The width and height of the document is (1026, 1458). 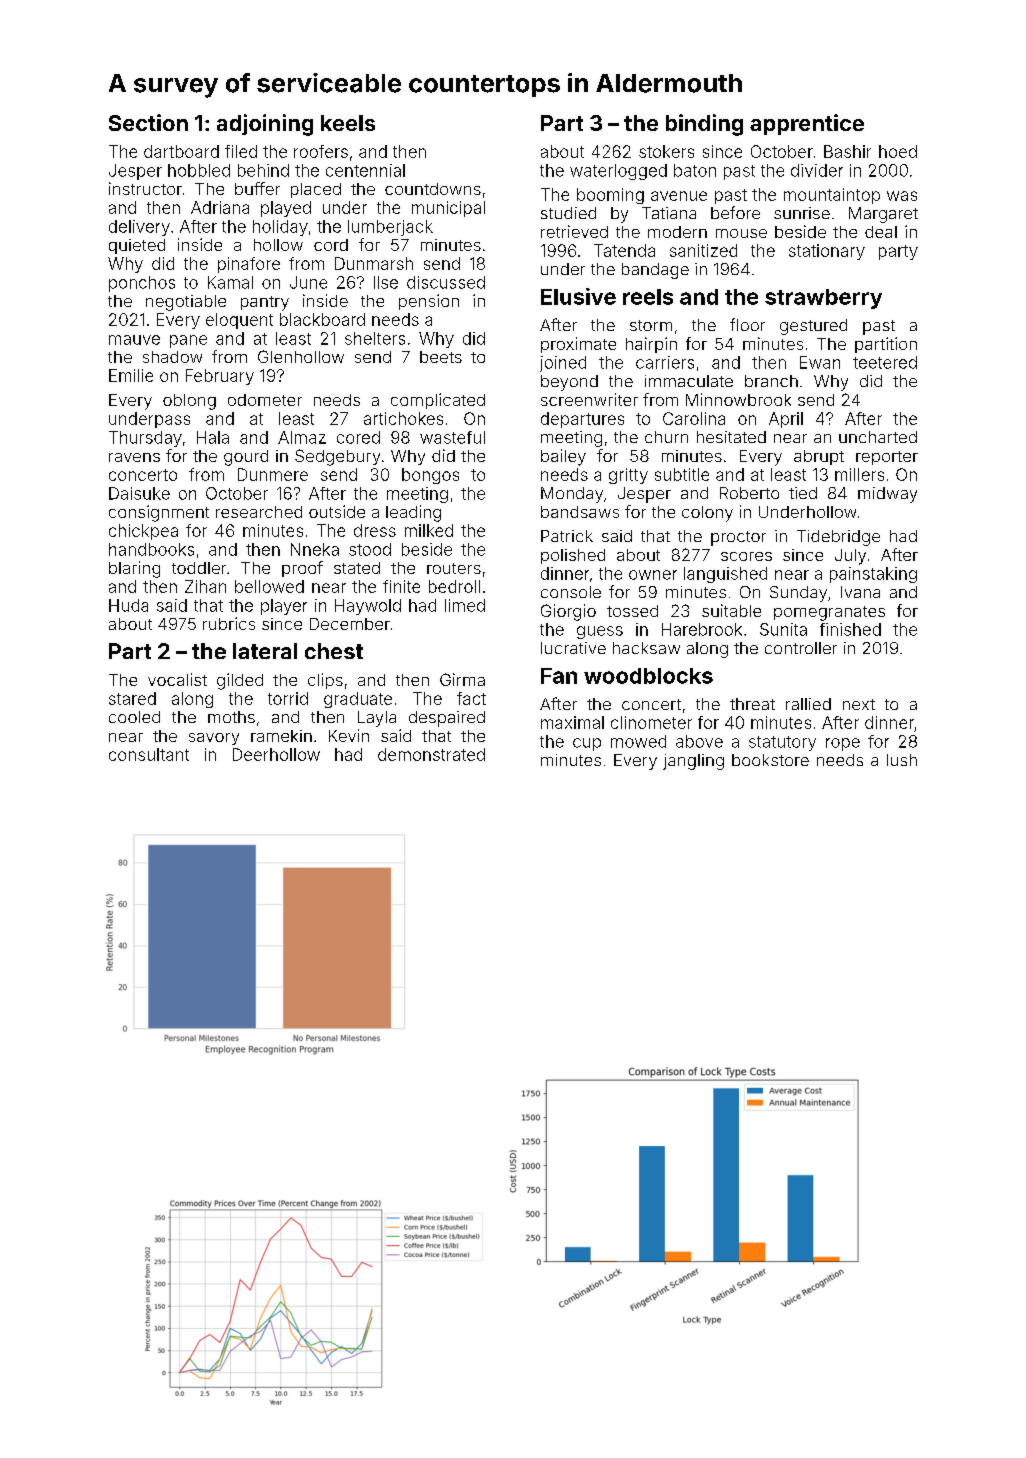 What do you see at coordinates (873, 575) in the document?
I see `painstaking` at bounding box center [873, 575].
